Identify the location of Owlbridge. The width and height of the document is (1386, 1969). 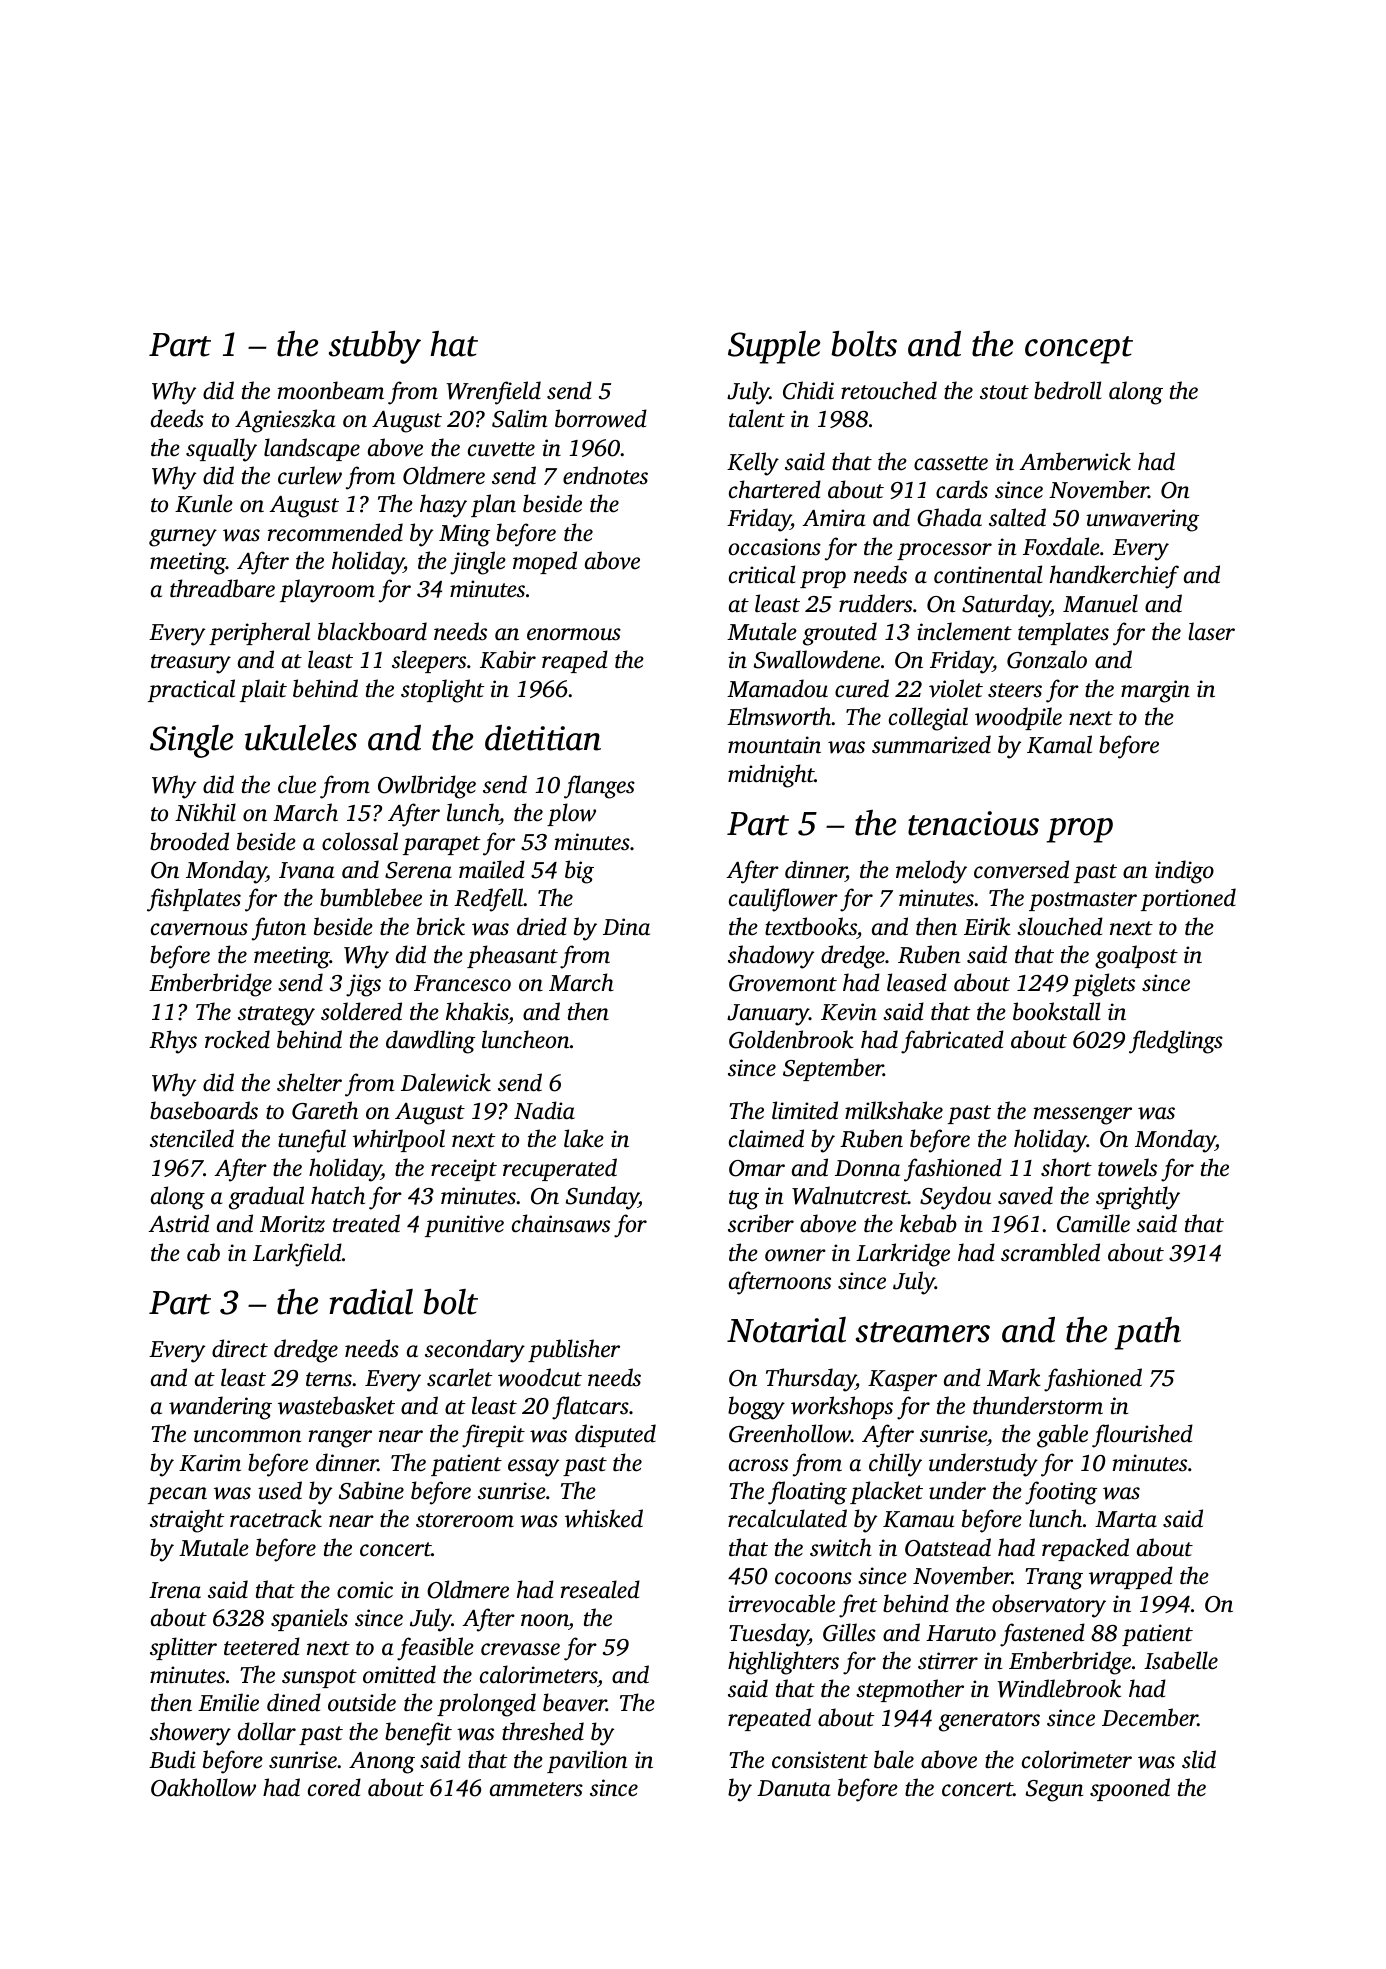
(427, 787).
